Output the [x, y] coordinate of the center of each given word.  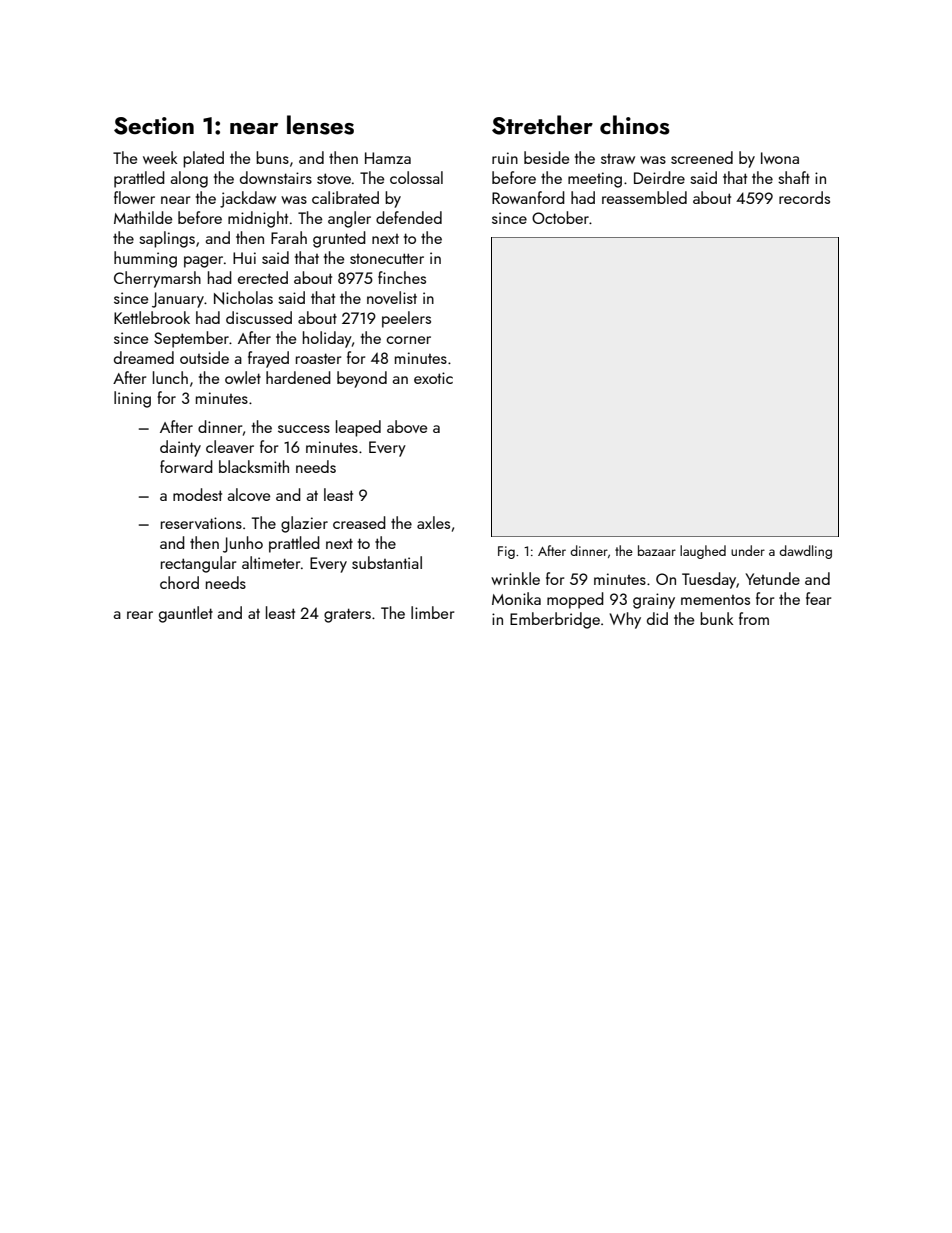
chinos [635, 125]
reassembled [644, 197]
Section [154, 126]
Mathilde [143, 217]
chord [179, 582]
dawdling [805, 552]
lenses [320, 125]
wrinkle [515, 578]
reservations [201, 523]
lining [132, 399]
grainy [654, 601]
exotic [433, 378]
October [560, 217]
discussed [259, 317]
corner [408, 340]
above [407, 426]
